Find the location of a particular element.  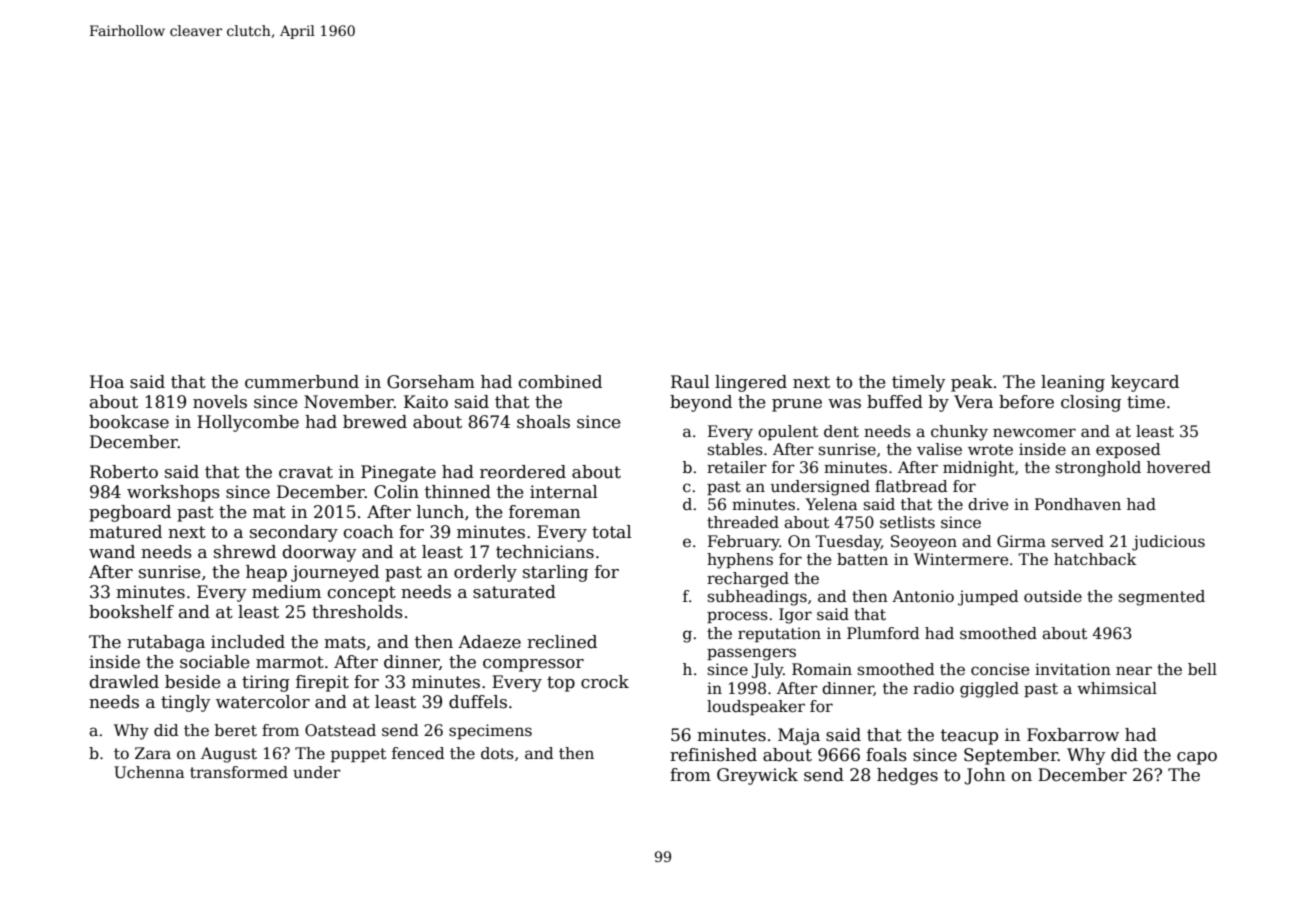

beret is located at coordinates (236, 730).
